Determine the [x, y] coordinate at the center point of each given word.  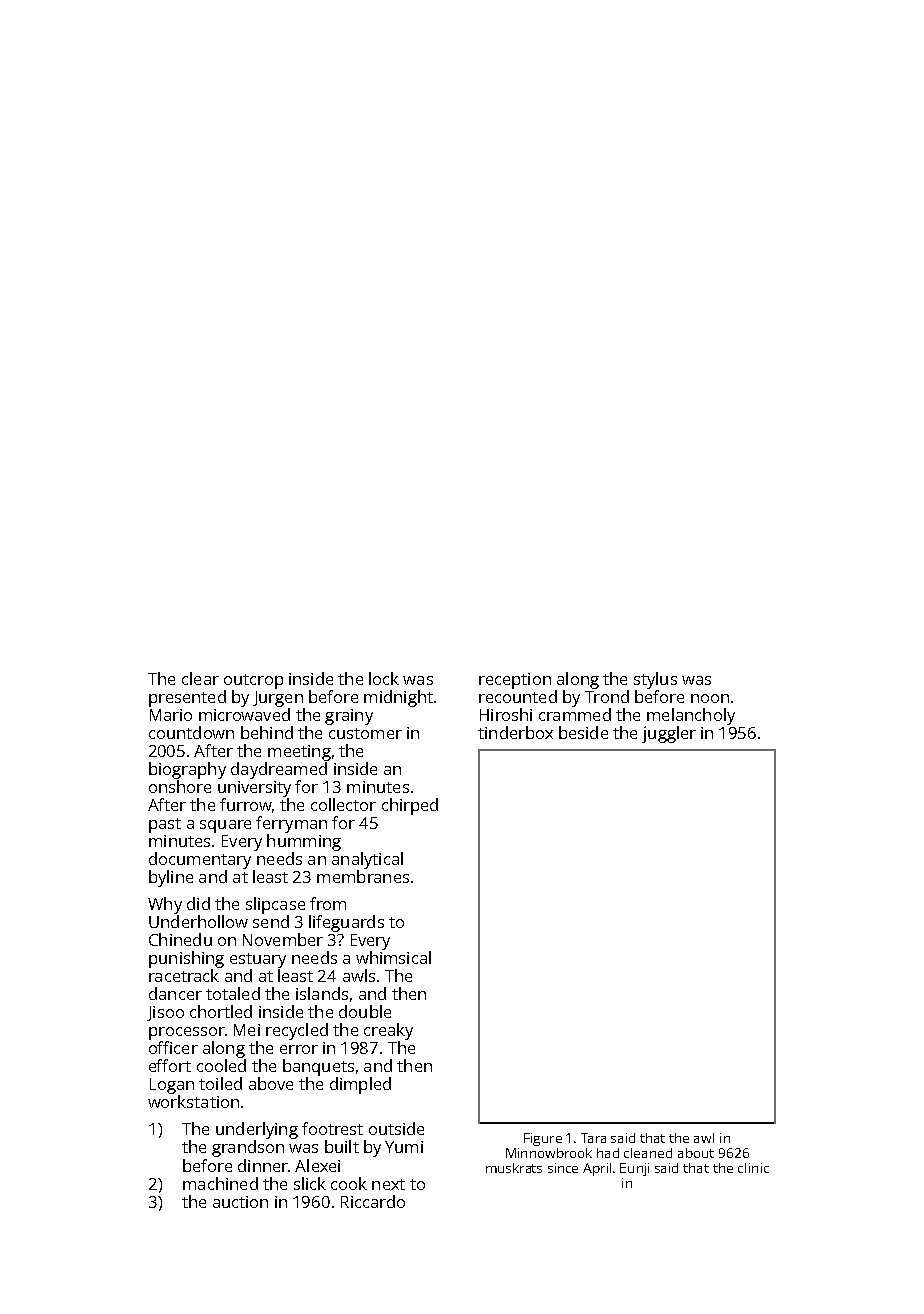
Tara [593, 1138]
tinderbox [515, 732]
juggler [669, 734]
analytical [367, 860]
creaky [388, 1031]
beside [583, 732]
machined [220, 1183]
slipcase [275, 905]
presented [187, 698]
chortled [221, 1011]
